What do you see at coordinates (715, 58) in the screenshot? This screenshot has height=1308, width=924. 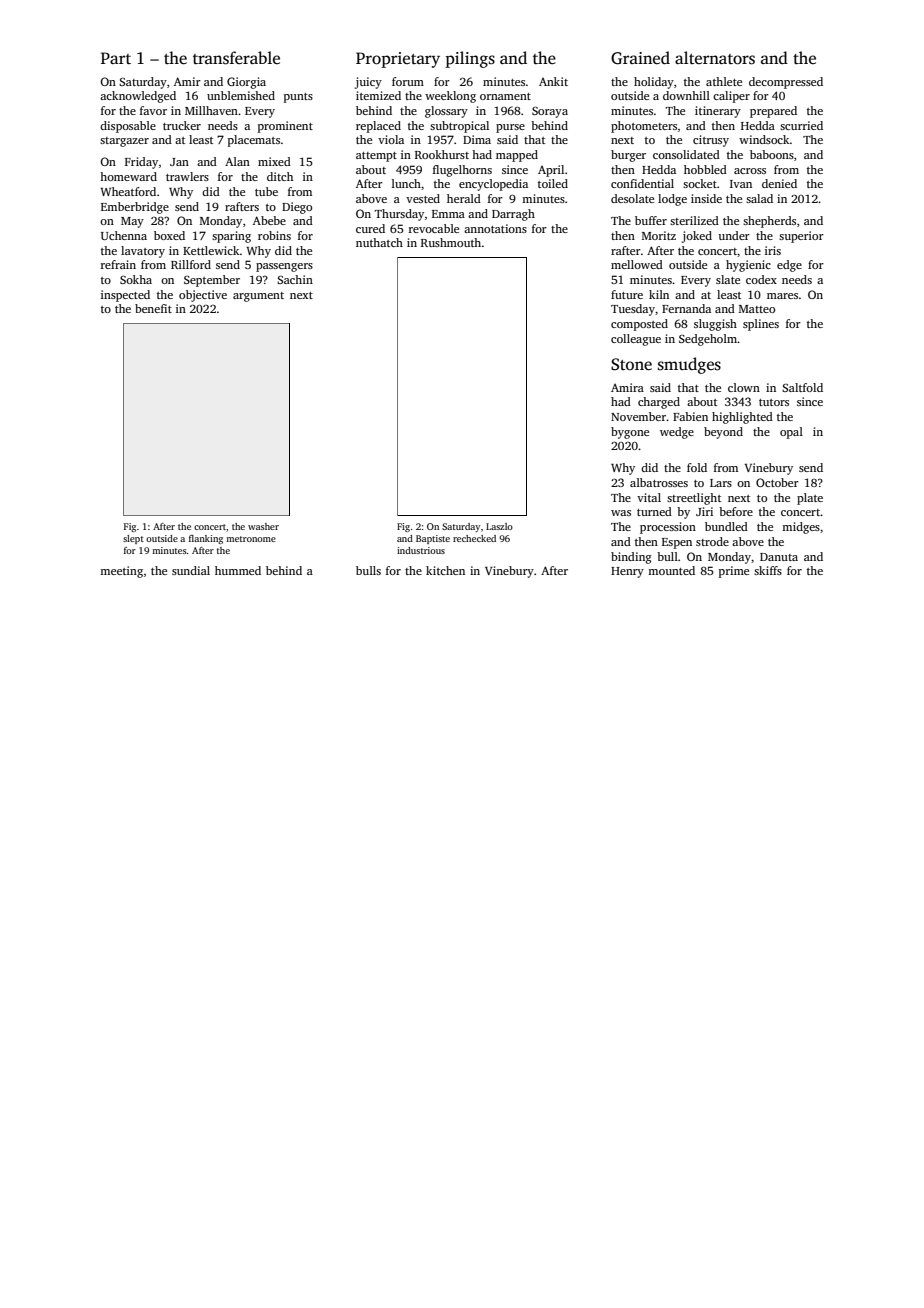 I see `alternators` at bounding box center [715, 58].
